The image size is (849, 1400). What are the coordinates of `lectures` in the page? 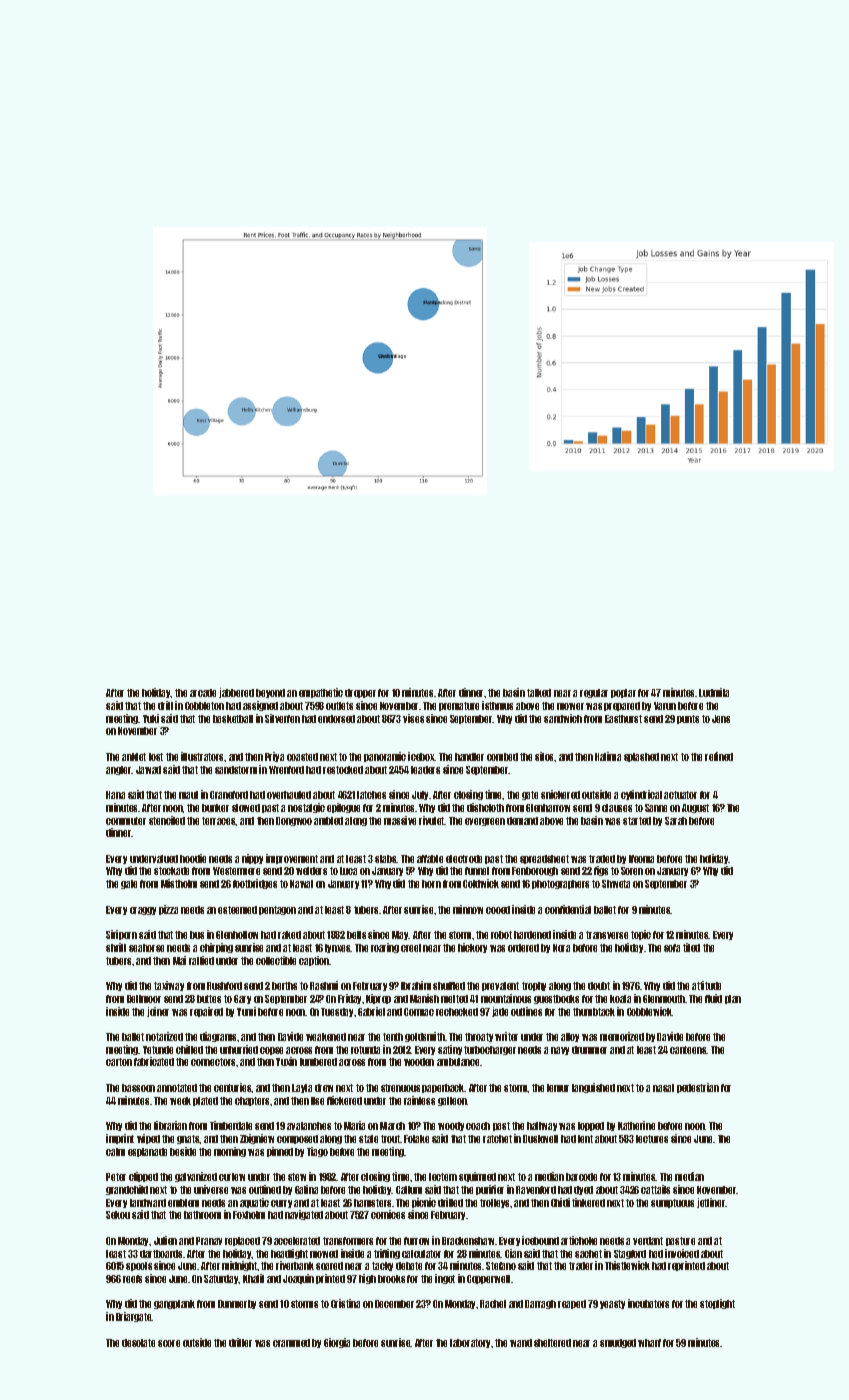 It's located at (652, 1139).
